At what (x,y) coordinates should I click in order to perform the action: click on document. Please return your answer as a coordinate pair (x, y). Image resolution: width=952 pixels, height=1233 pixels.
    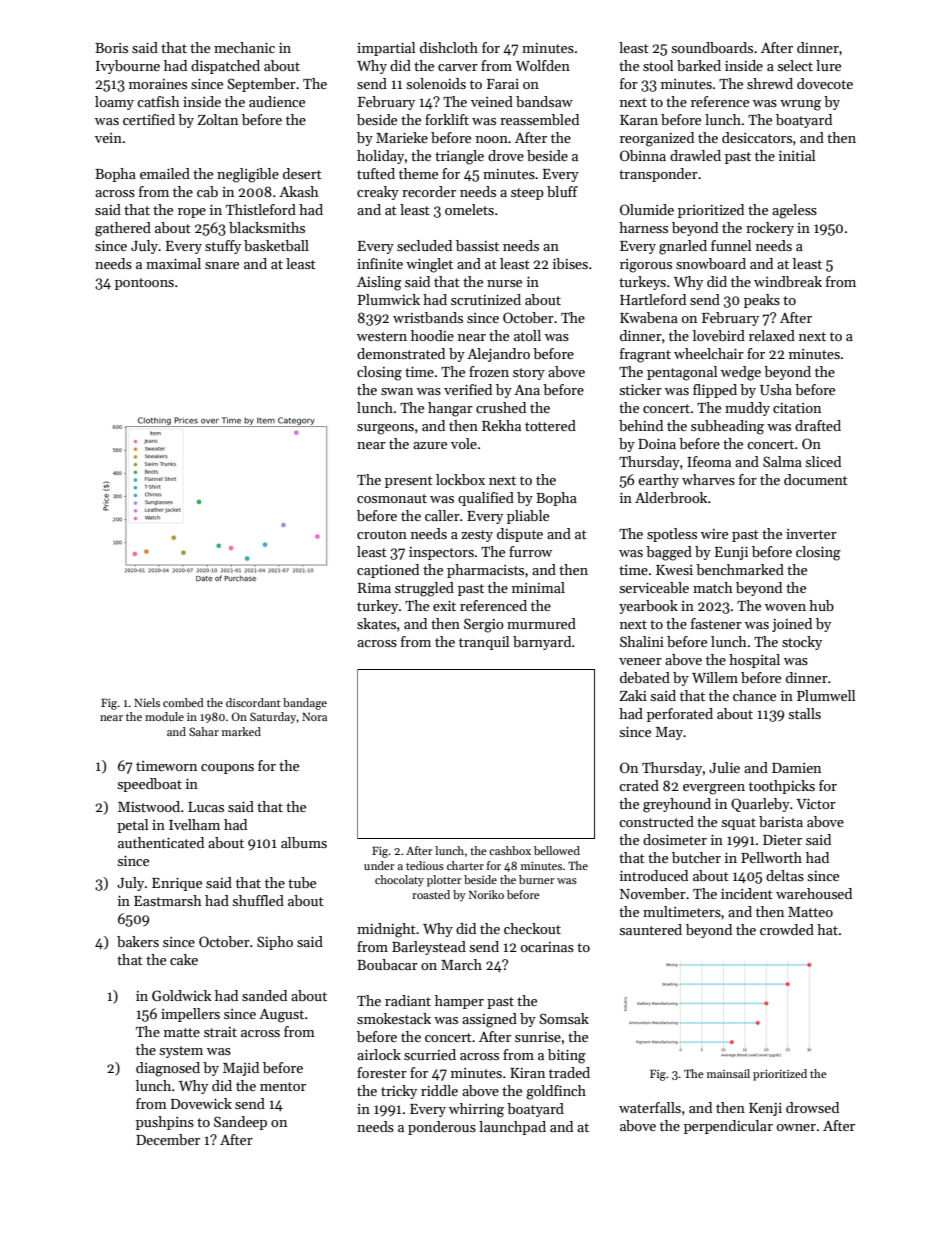
    Looking at the image, I should click on (816, 479).
